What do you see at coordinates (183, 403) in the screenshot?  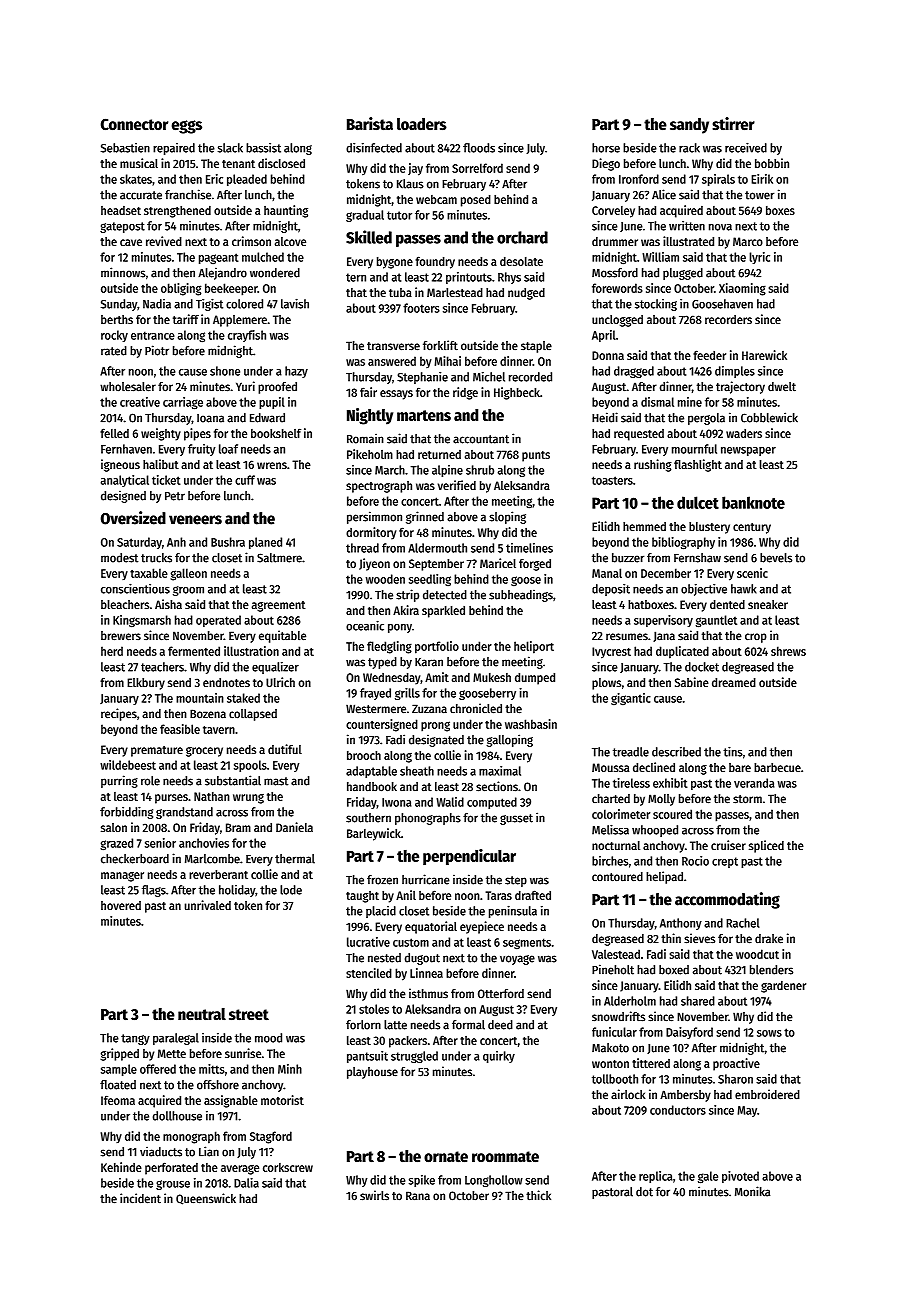 I see `carriage` at bounding box center [183, 403].
